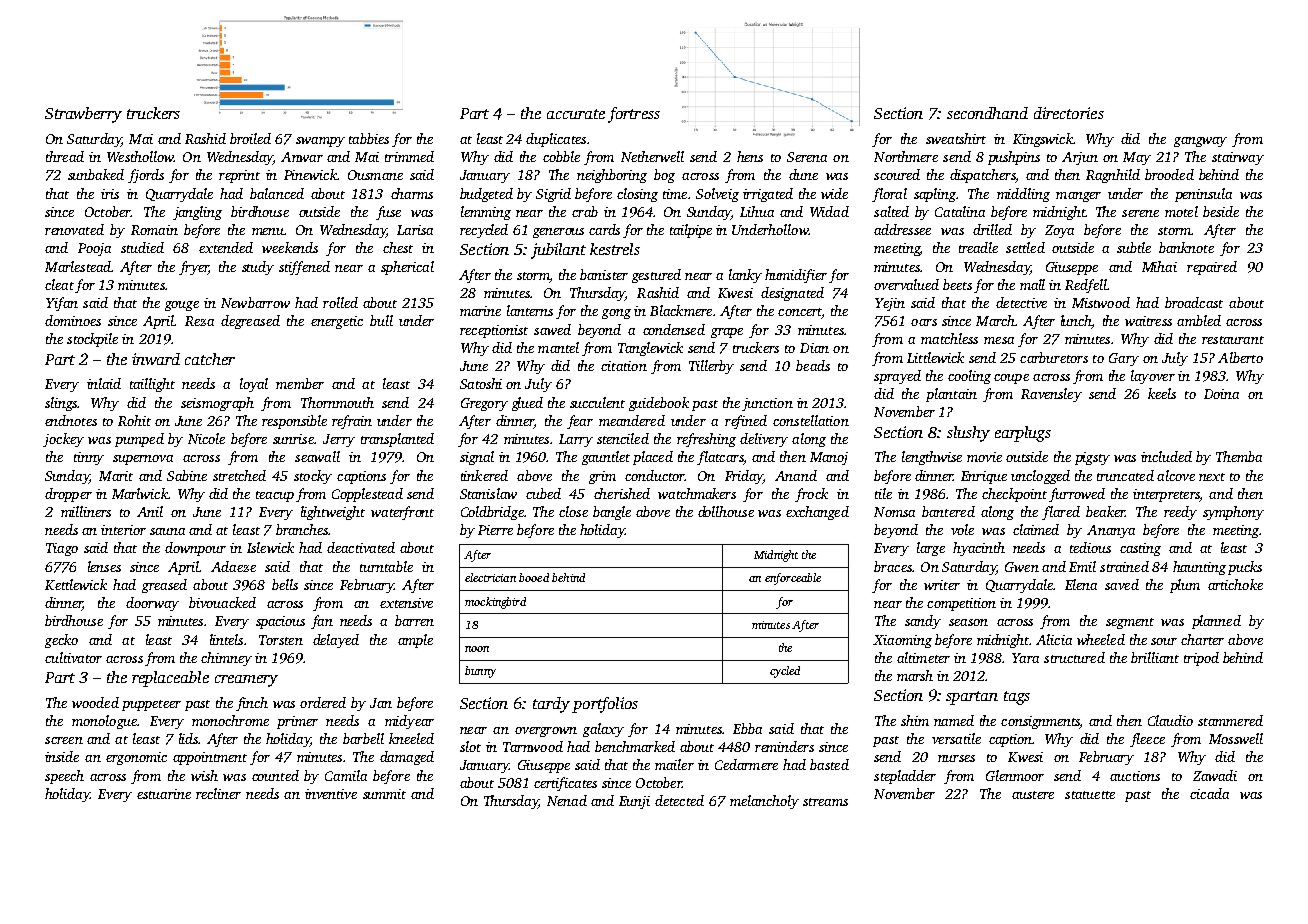 This document has width=1308, height=924. What do you see at coordinates (83, 115) in the document?
I see `Strawberry` at bounding box center [83, 115].
